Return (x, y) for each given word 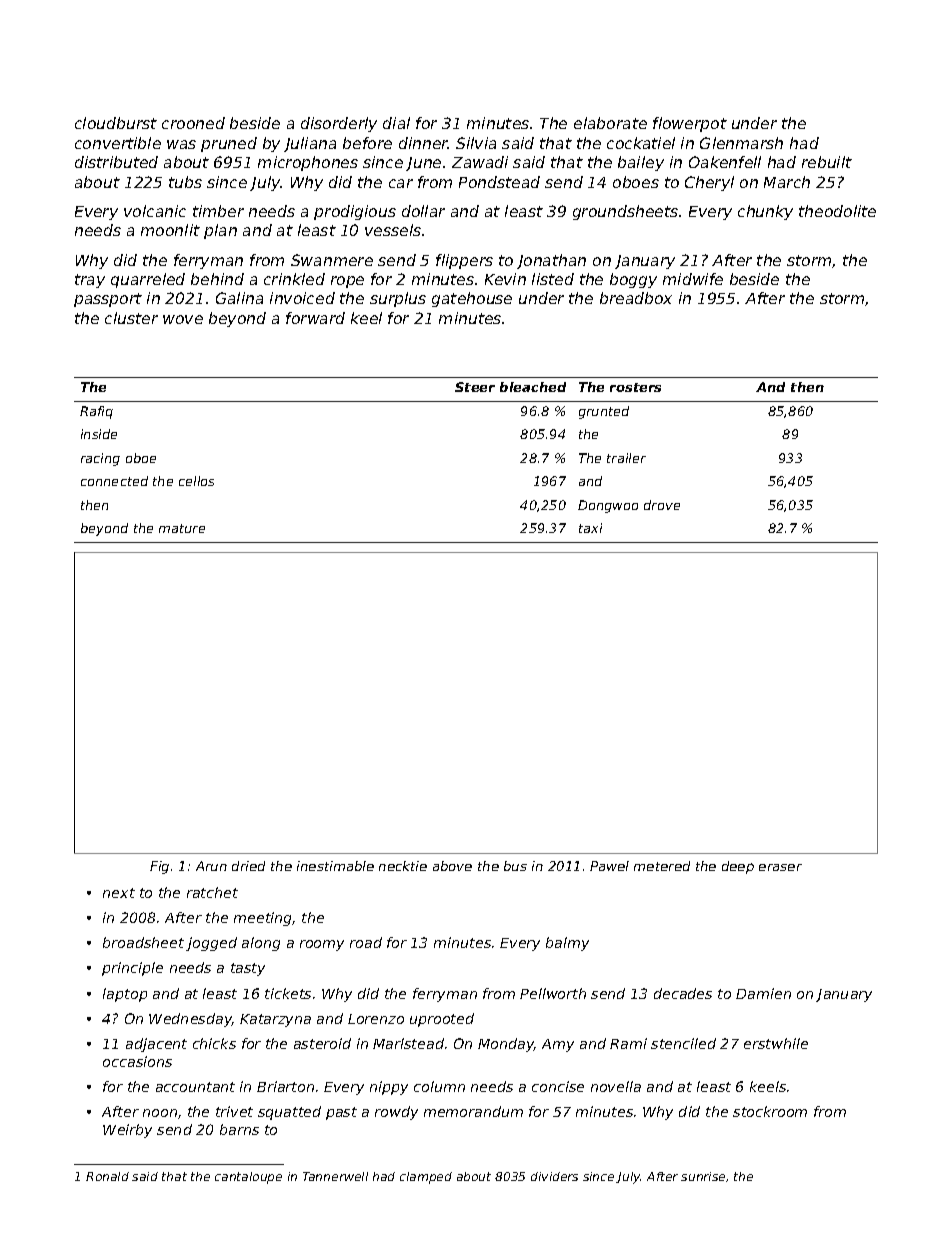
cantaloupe (248, 1178)
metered (662, 866)
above (452, 866)
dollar (423, 211)
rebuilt (827, 162)
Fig (159, 867)
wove (183, 319)
